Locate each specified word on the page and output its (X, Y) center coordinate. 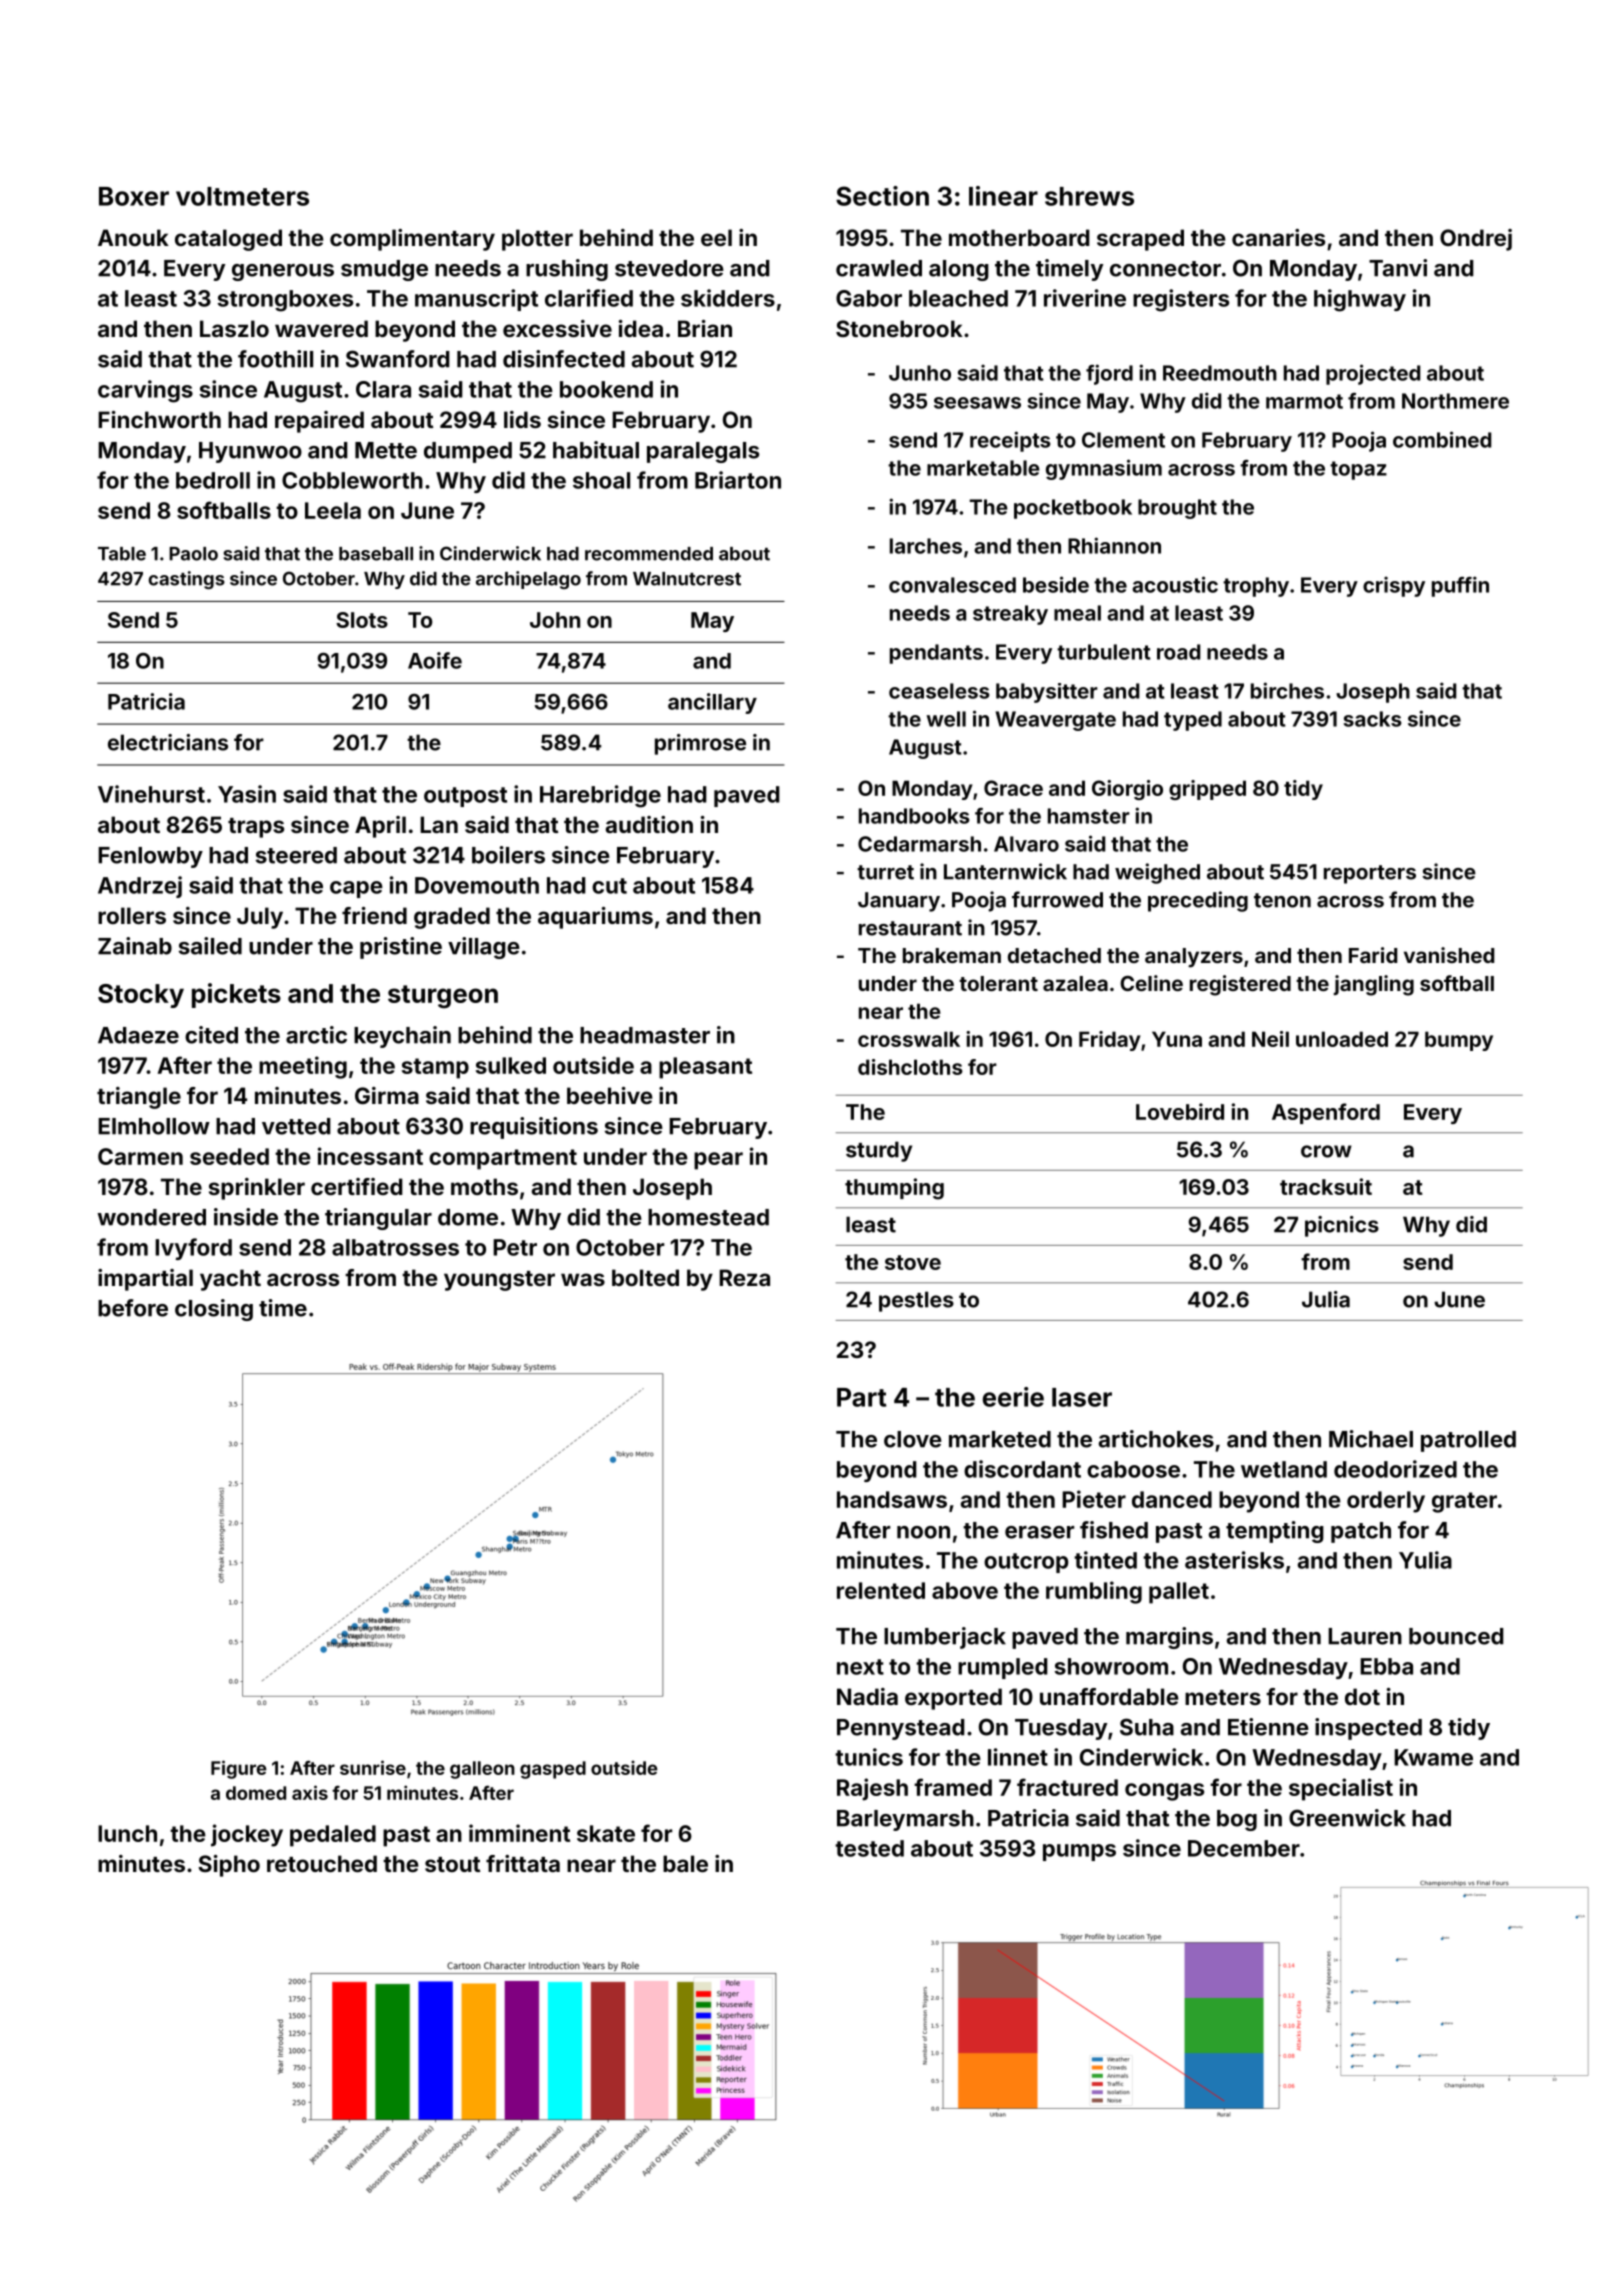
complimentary (412, 240)
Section (882, 196)
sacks (1372, 719)
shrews (1089, 196)
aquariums (595, 918)
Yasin (247, 794)
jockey (247, 1835)
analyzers (1194, 958)
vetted (296, 1126)
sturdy (879, 1151)
